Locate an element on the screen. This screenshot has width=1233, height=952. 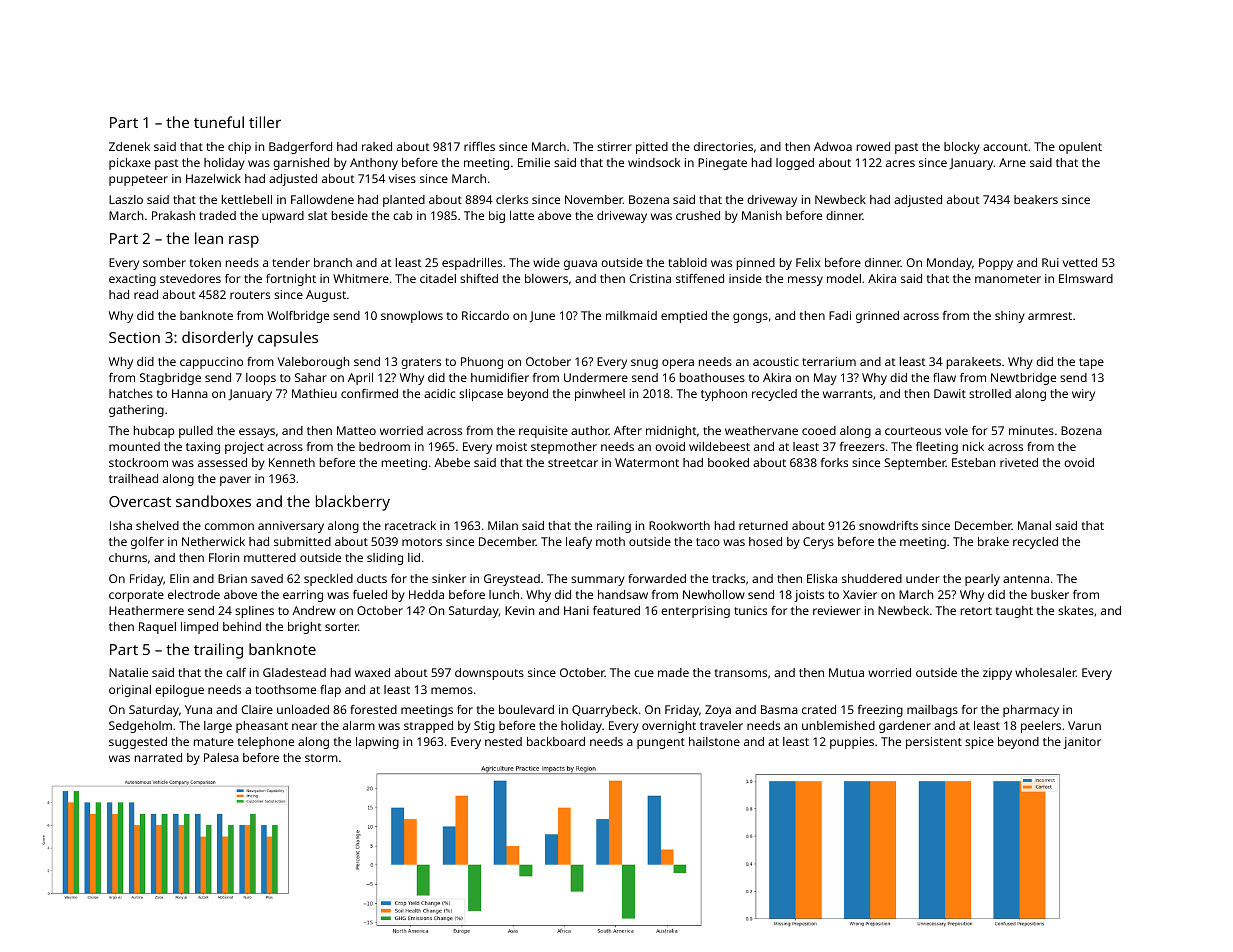
rowed is located at coordinates (873, 146).
